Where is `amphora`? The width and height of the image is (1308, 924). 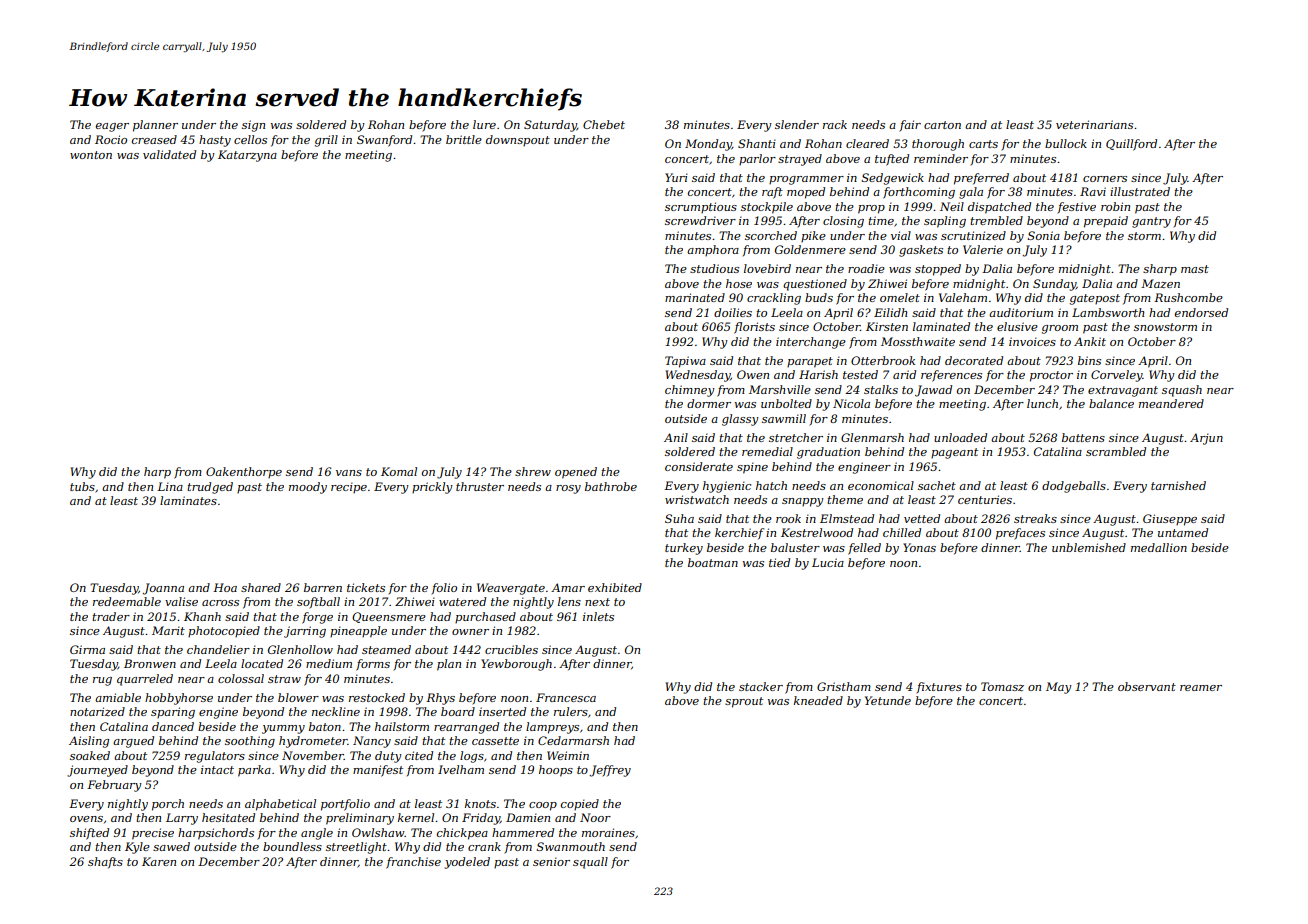 amphora is located at coordinates (713, 250).
